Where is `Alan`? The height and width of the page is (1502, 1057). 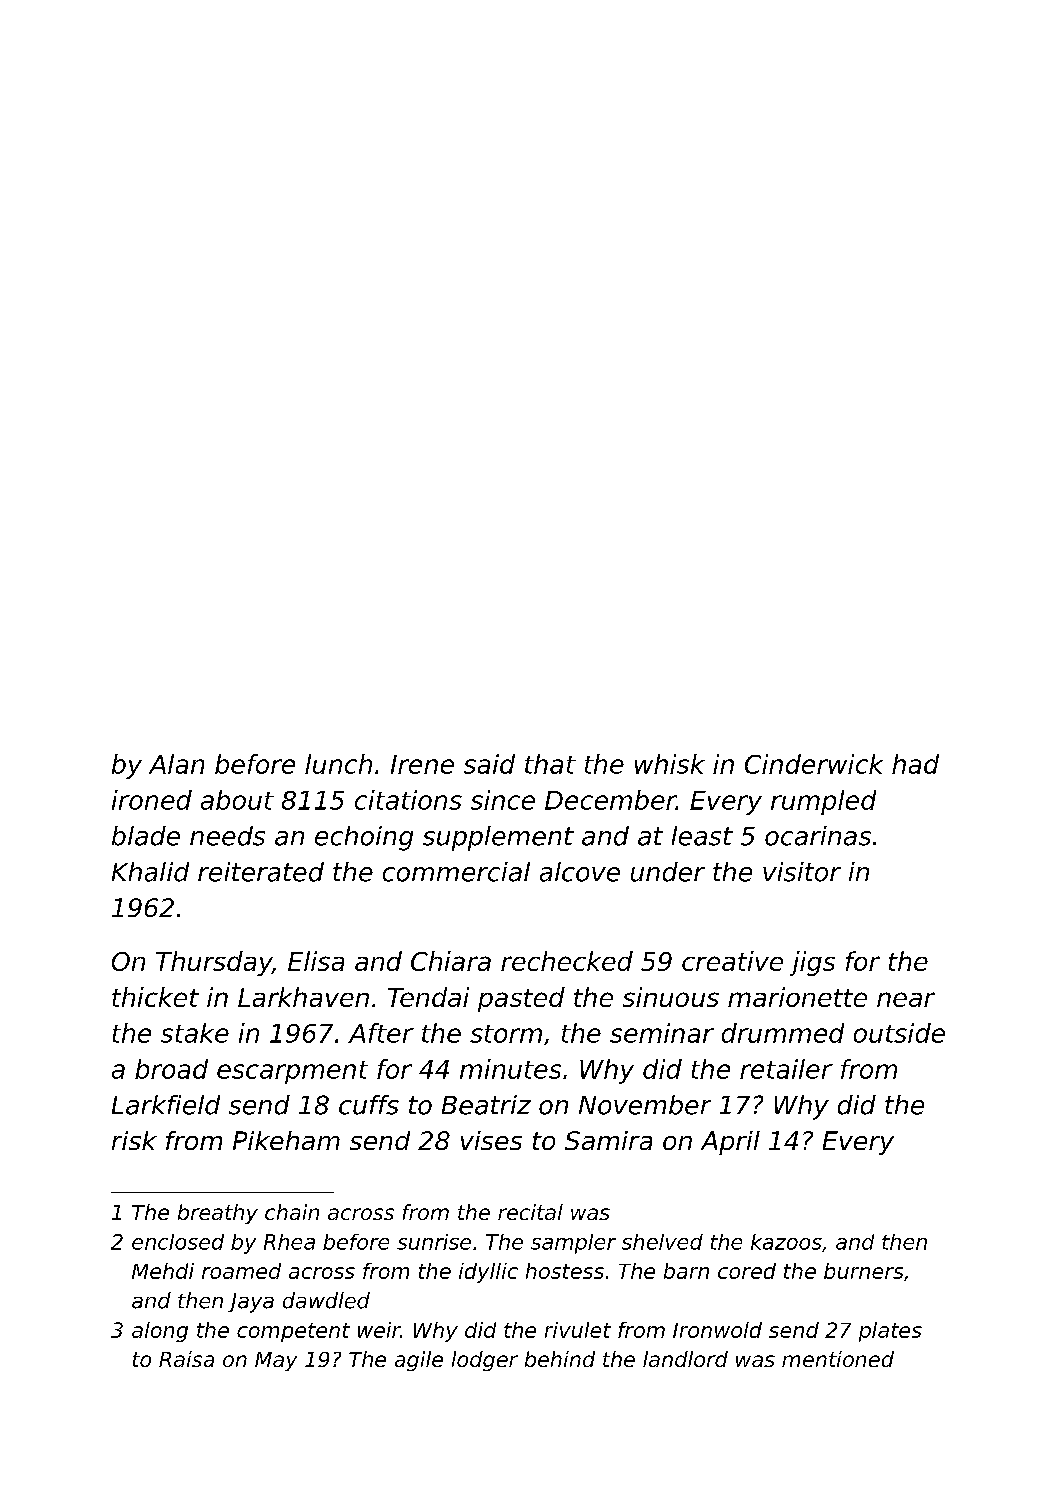
Alan is located at coordinates (176, 764).
